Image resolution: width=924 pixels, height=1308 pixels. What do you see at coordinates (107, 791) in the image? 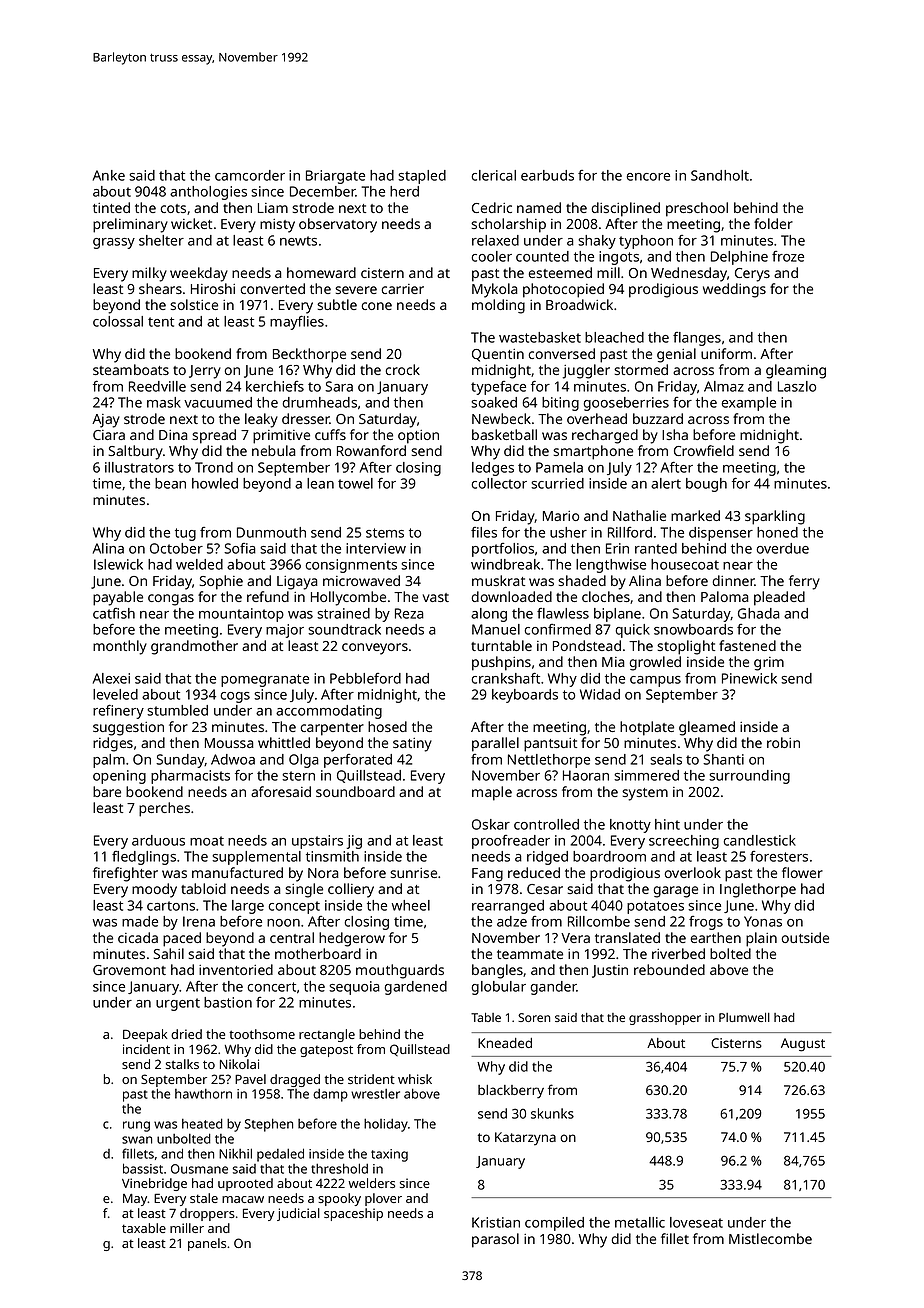
I see `bare` at bounding box center [107, 791].
